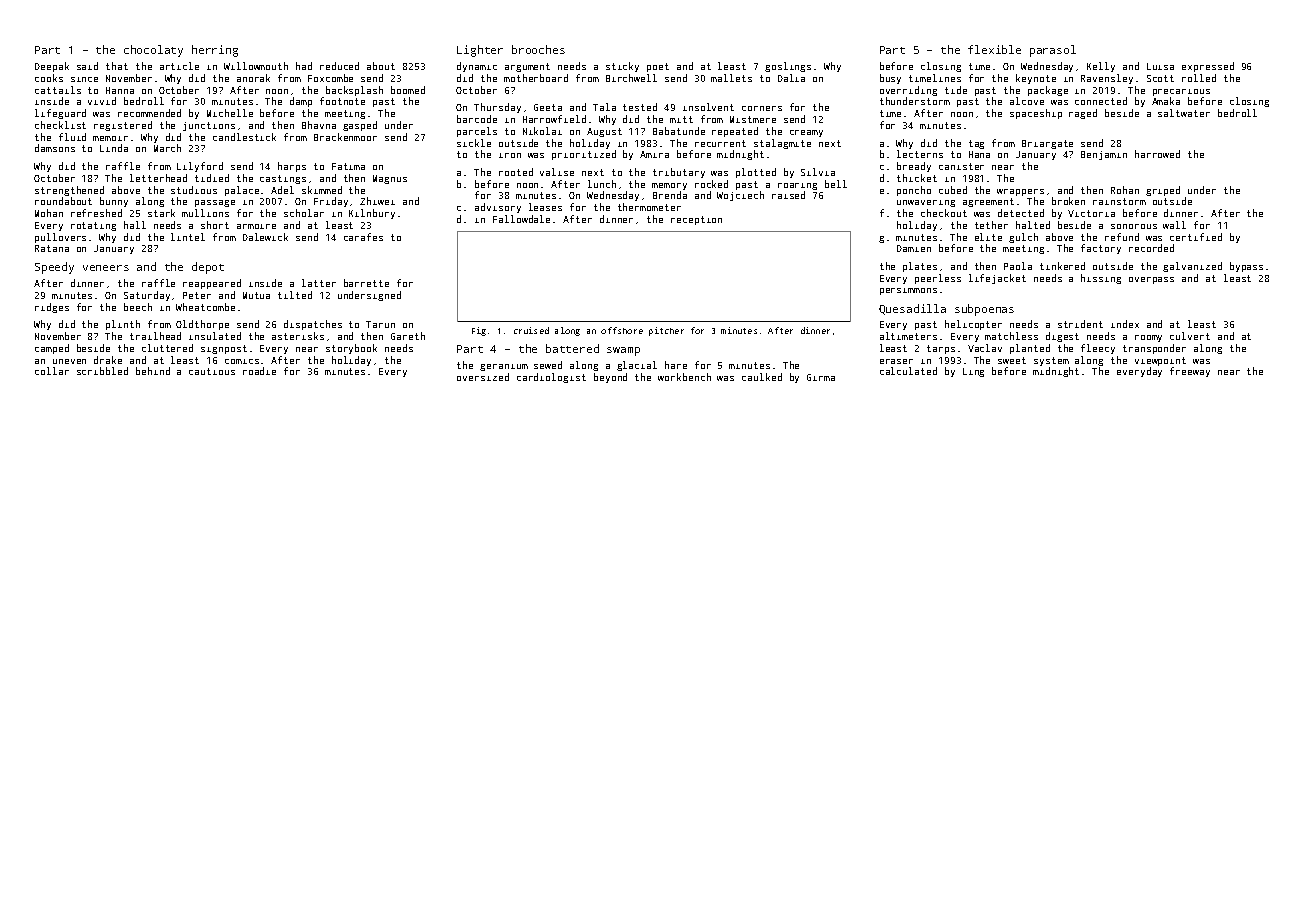 This screenshot has width=1308, height=924. I want to click on barrette, so click(366, 283).
